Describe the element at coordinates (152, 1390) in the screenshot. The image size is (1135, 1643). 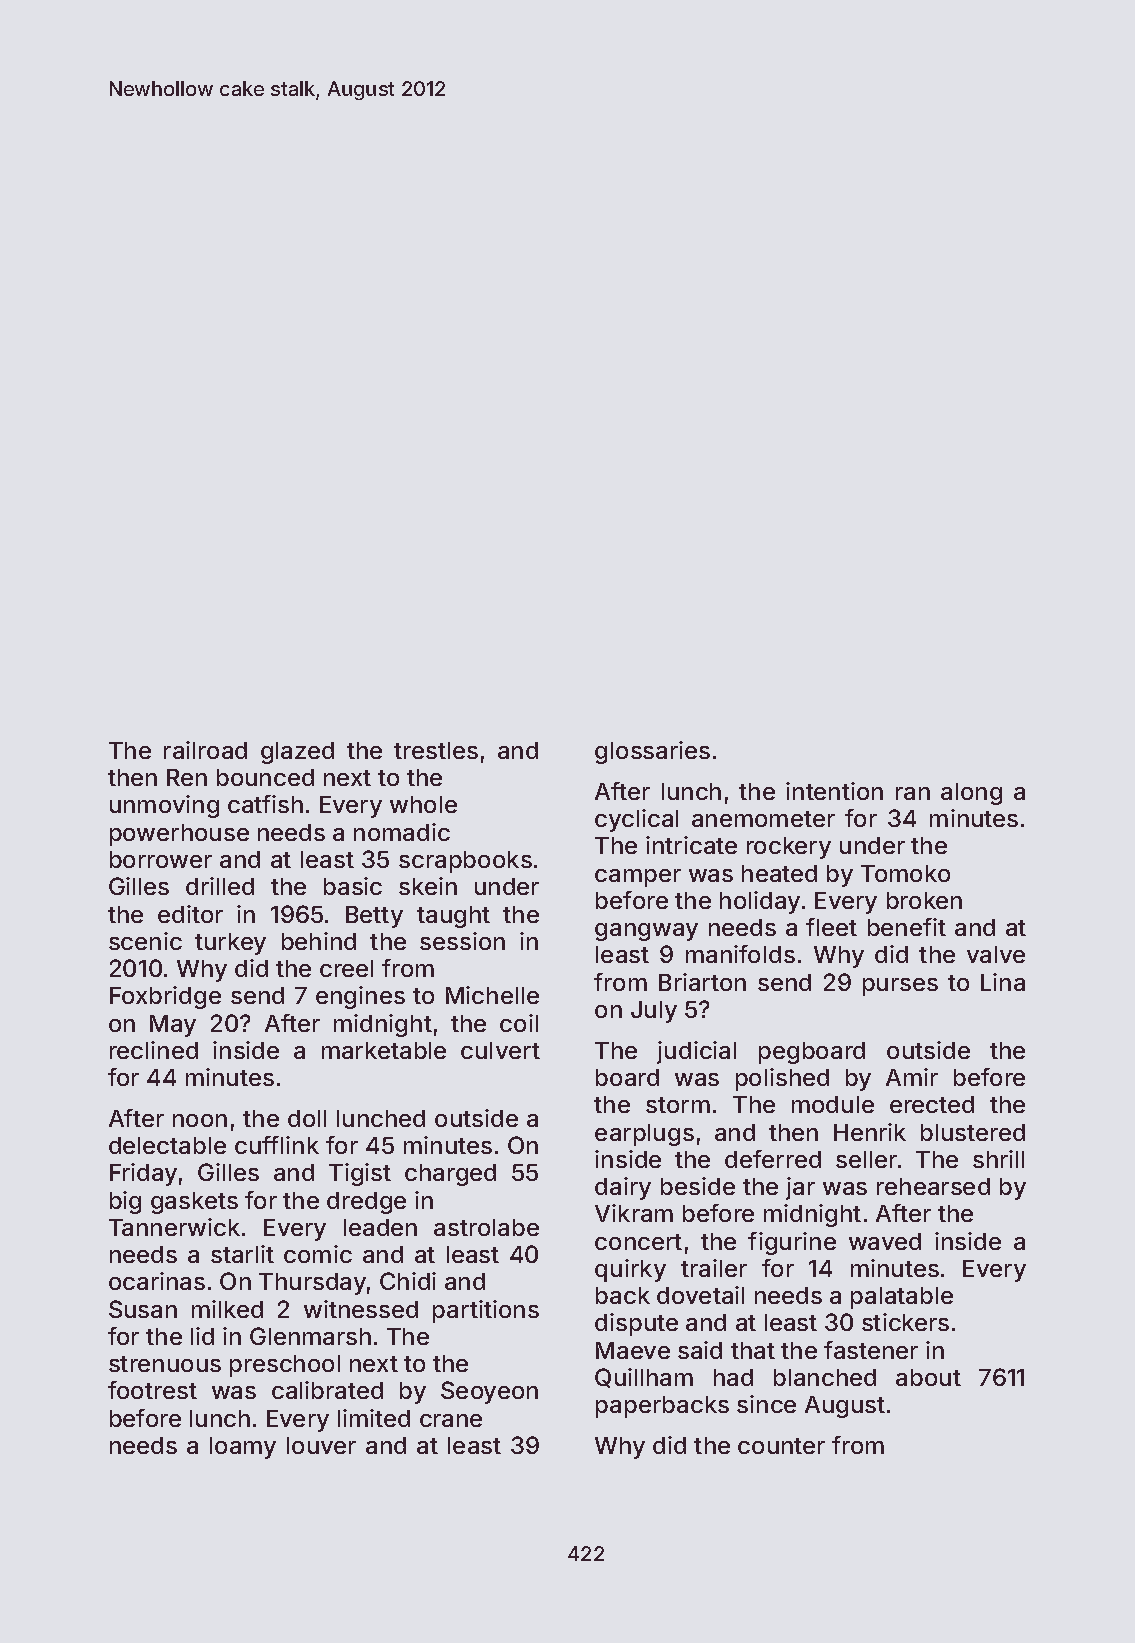
I see `footrest` at that location.
